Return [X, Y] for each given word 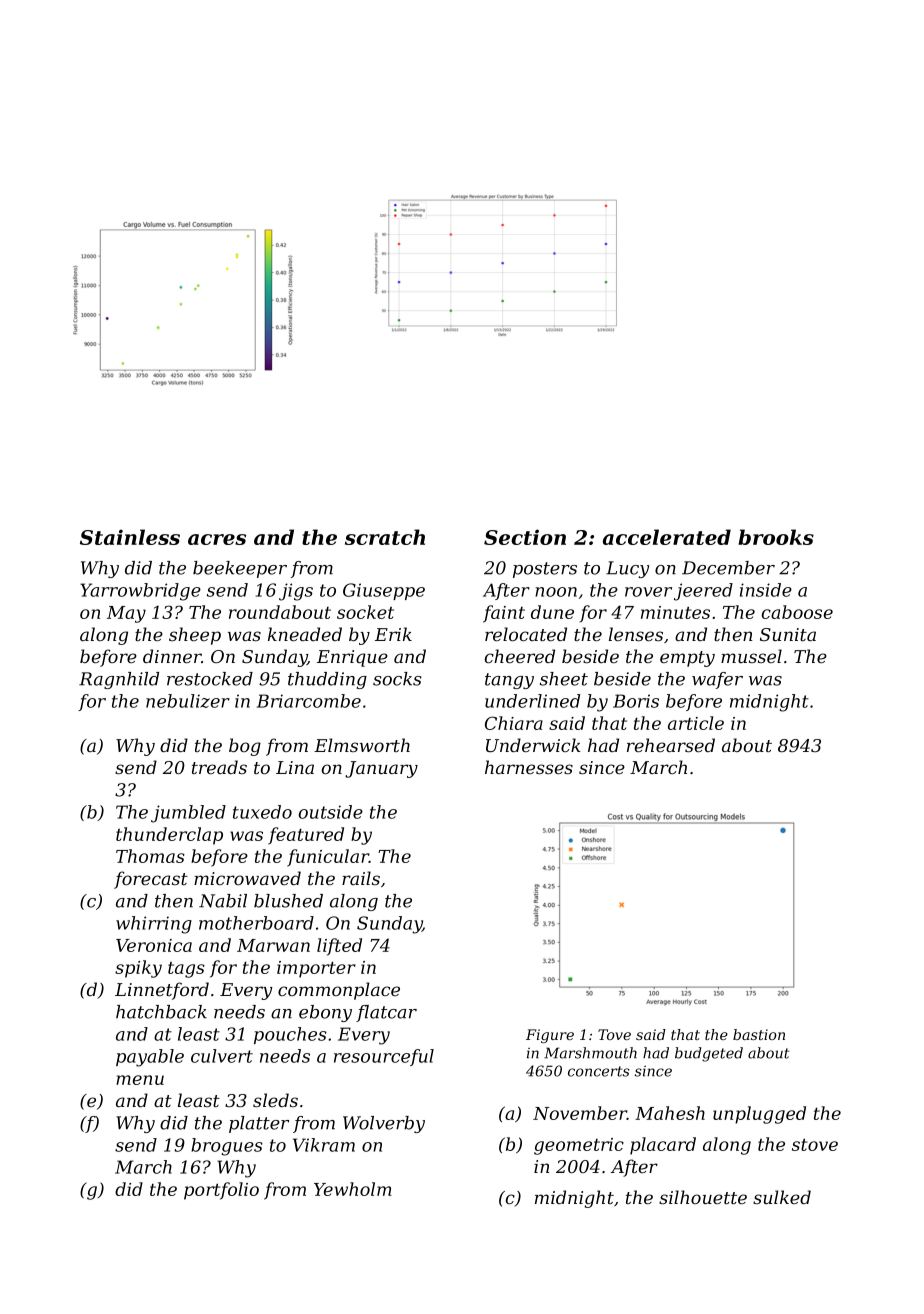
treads [219, 767]
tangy [509, 681]
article [696, 723]
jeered [703, 592]
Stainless [130, 537]
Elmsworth [362, 745]
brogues [227, 1147]
